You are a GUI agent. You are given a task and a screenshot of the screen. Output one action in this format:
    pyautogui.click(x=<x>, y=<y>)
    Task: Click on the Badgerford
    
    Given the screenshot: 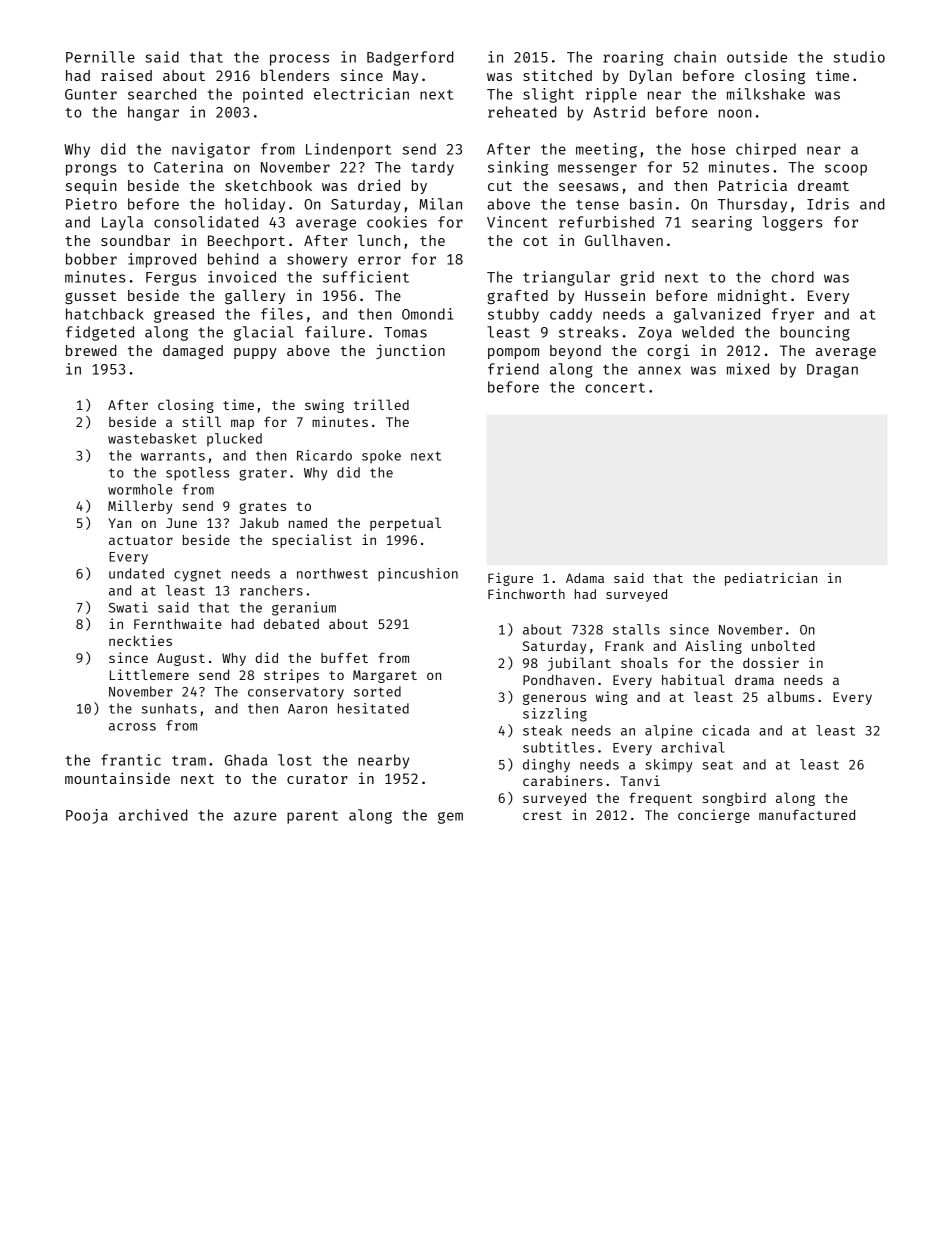 What is the action you would take?
    pyautogui.click(x=410, y=58)
